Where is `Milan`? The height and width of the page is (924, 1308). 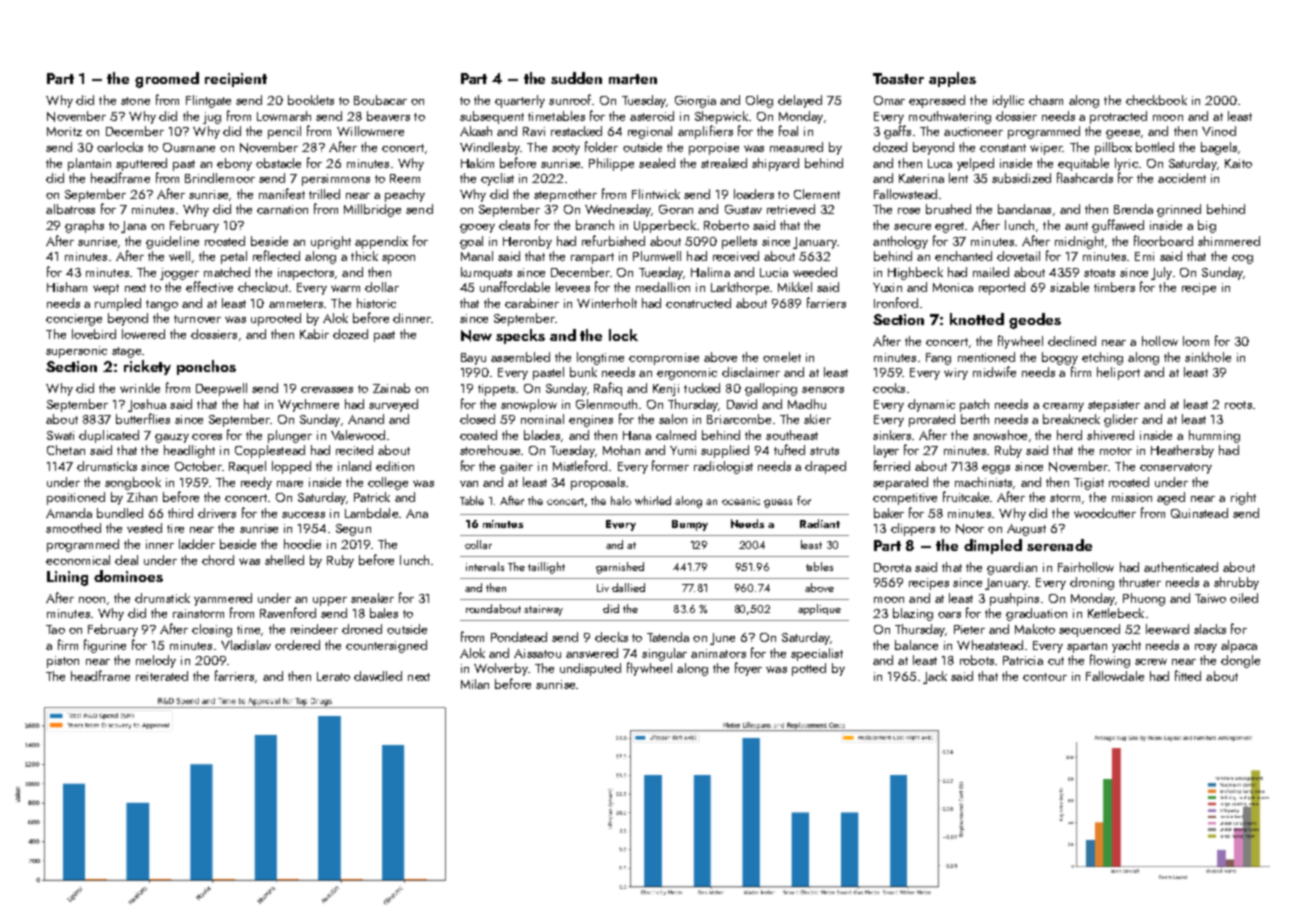 Milan is located at coordinates (475, 684).
